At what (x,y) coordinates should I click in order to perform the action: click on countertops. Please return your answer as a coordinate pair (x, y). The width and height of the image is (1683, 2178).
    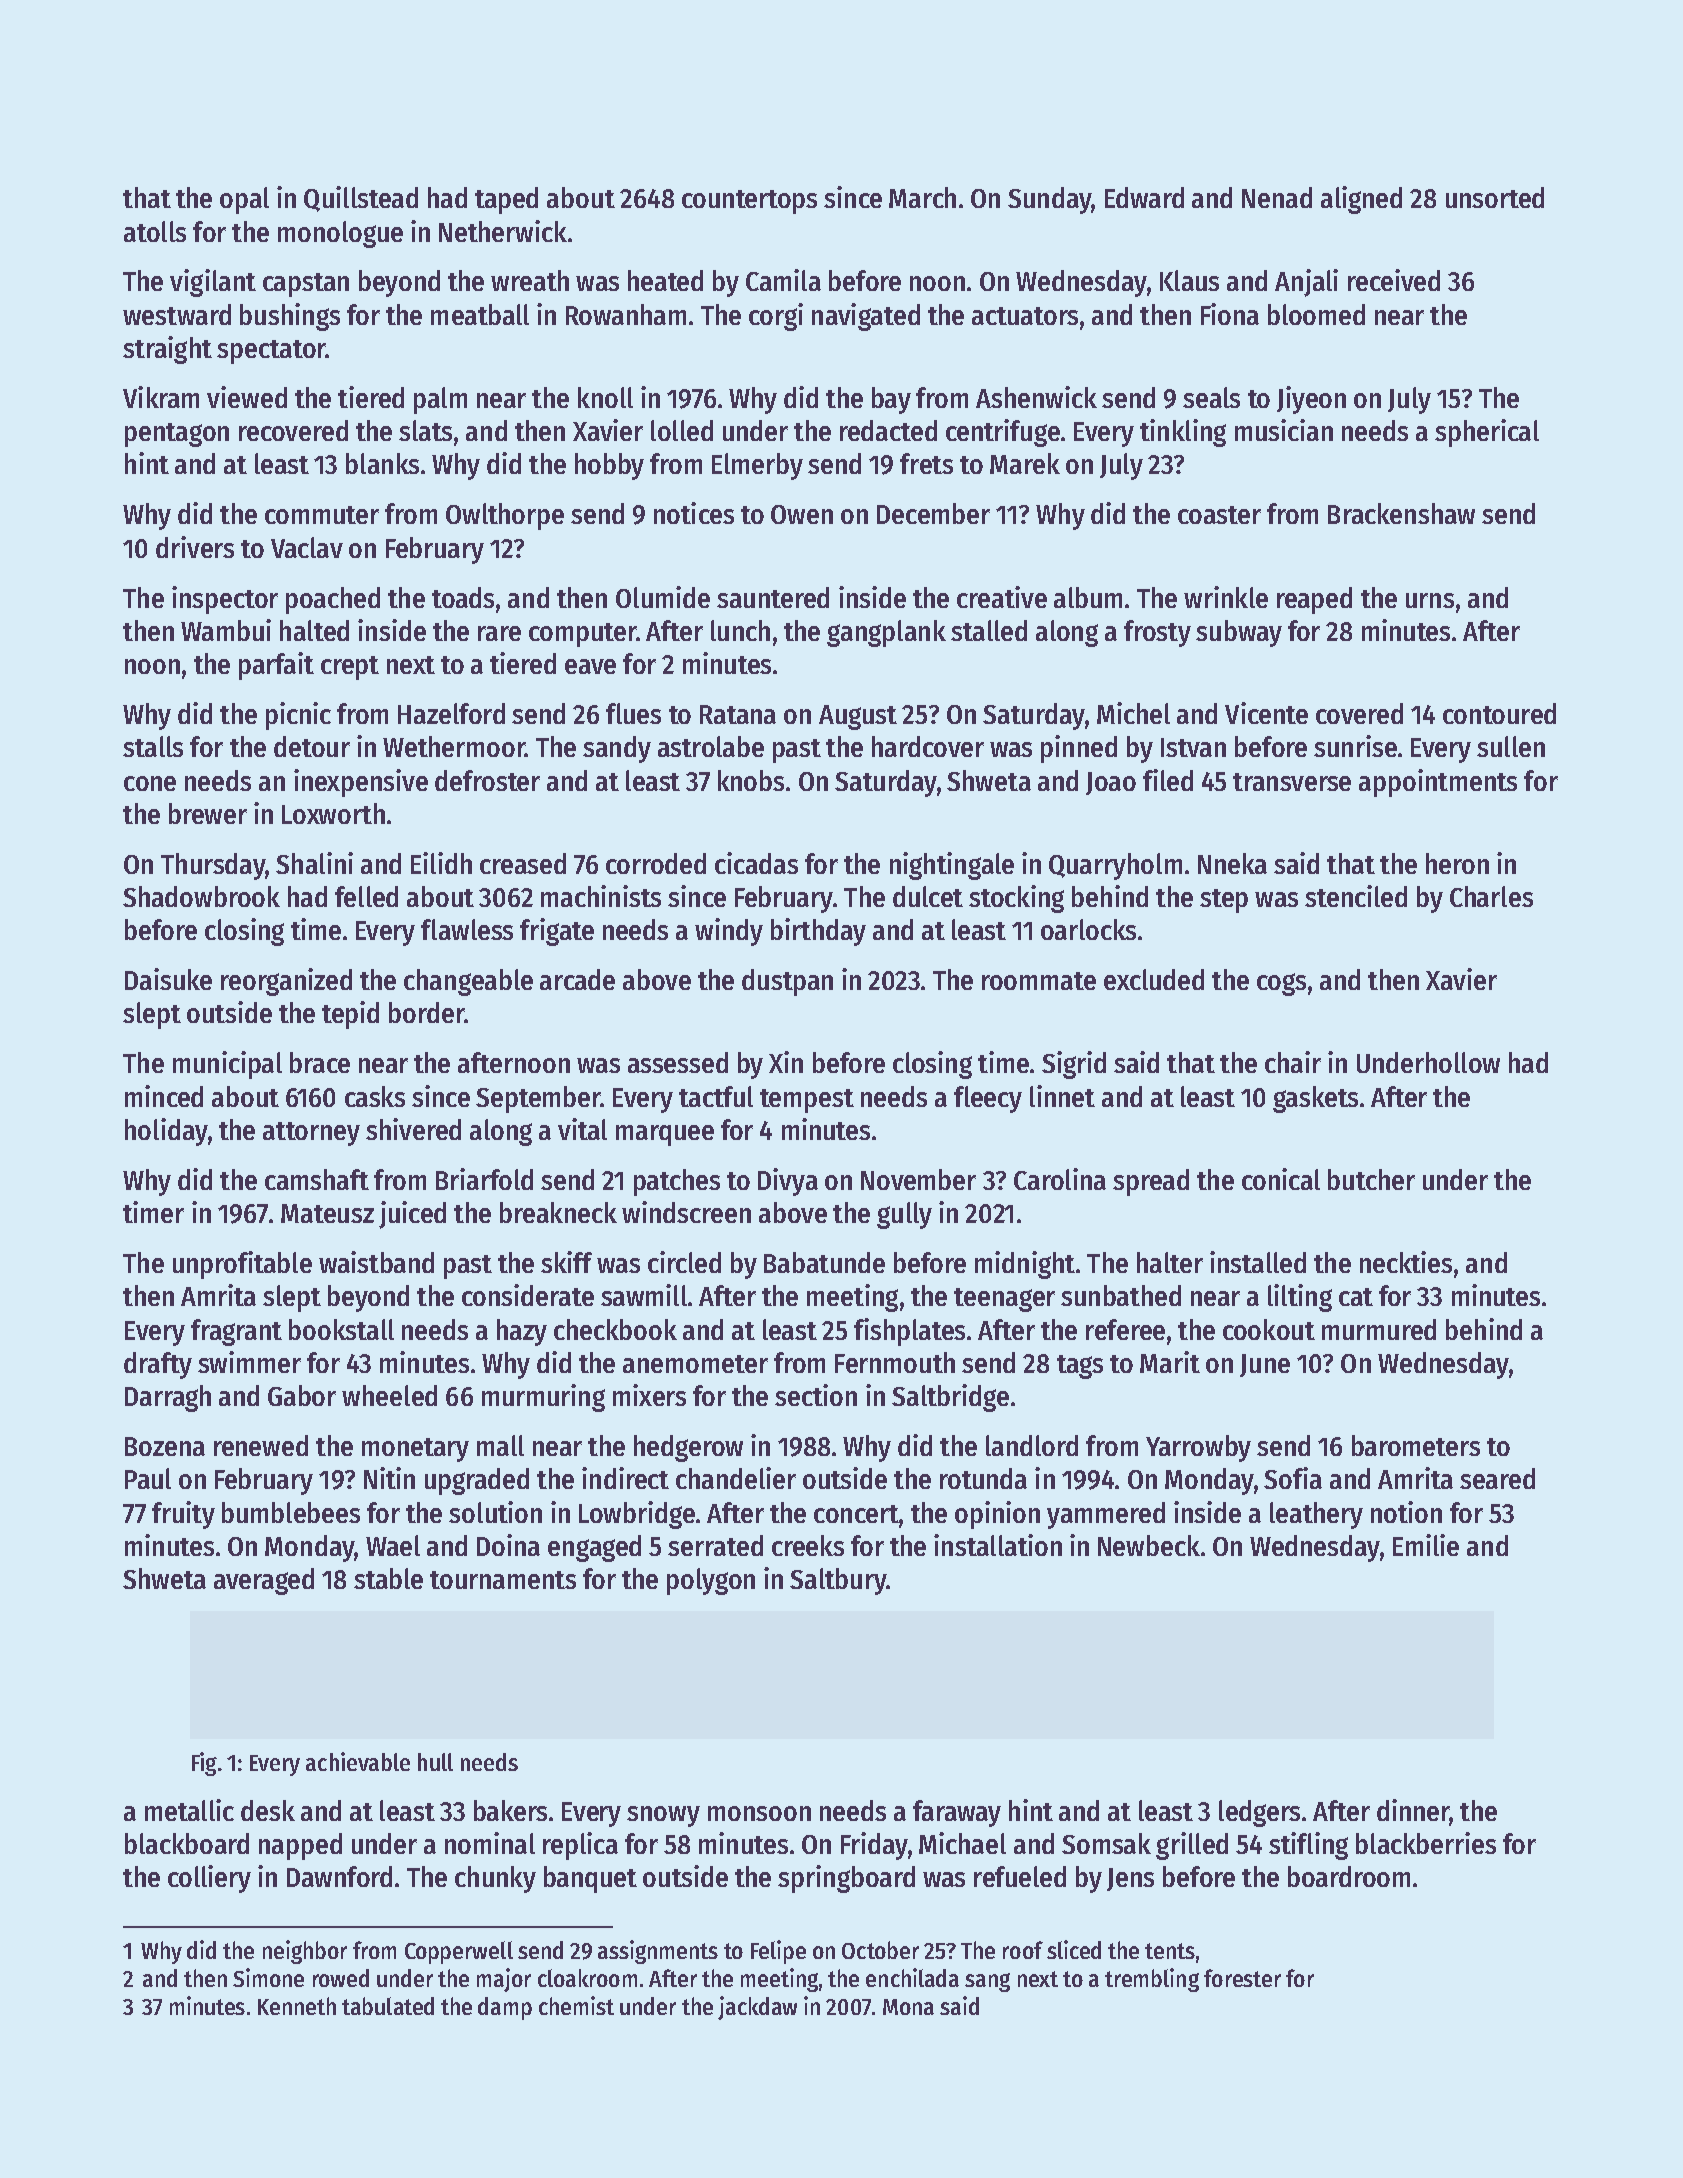
    Looking at the image, I should click on (749, 202).
